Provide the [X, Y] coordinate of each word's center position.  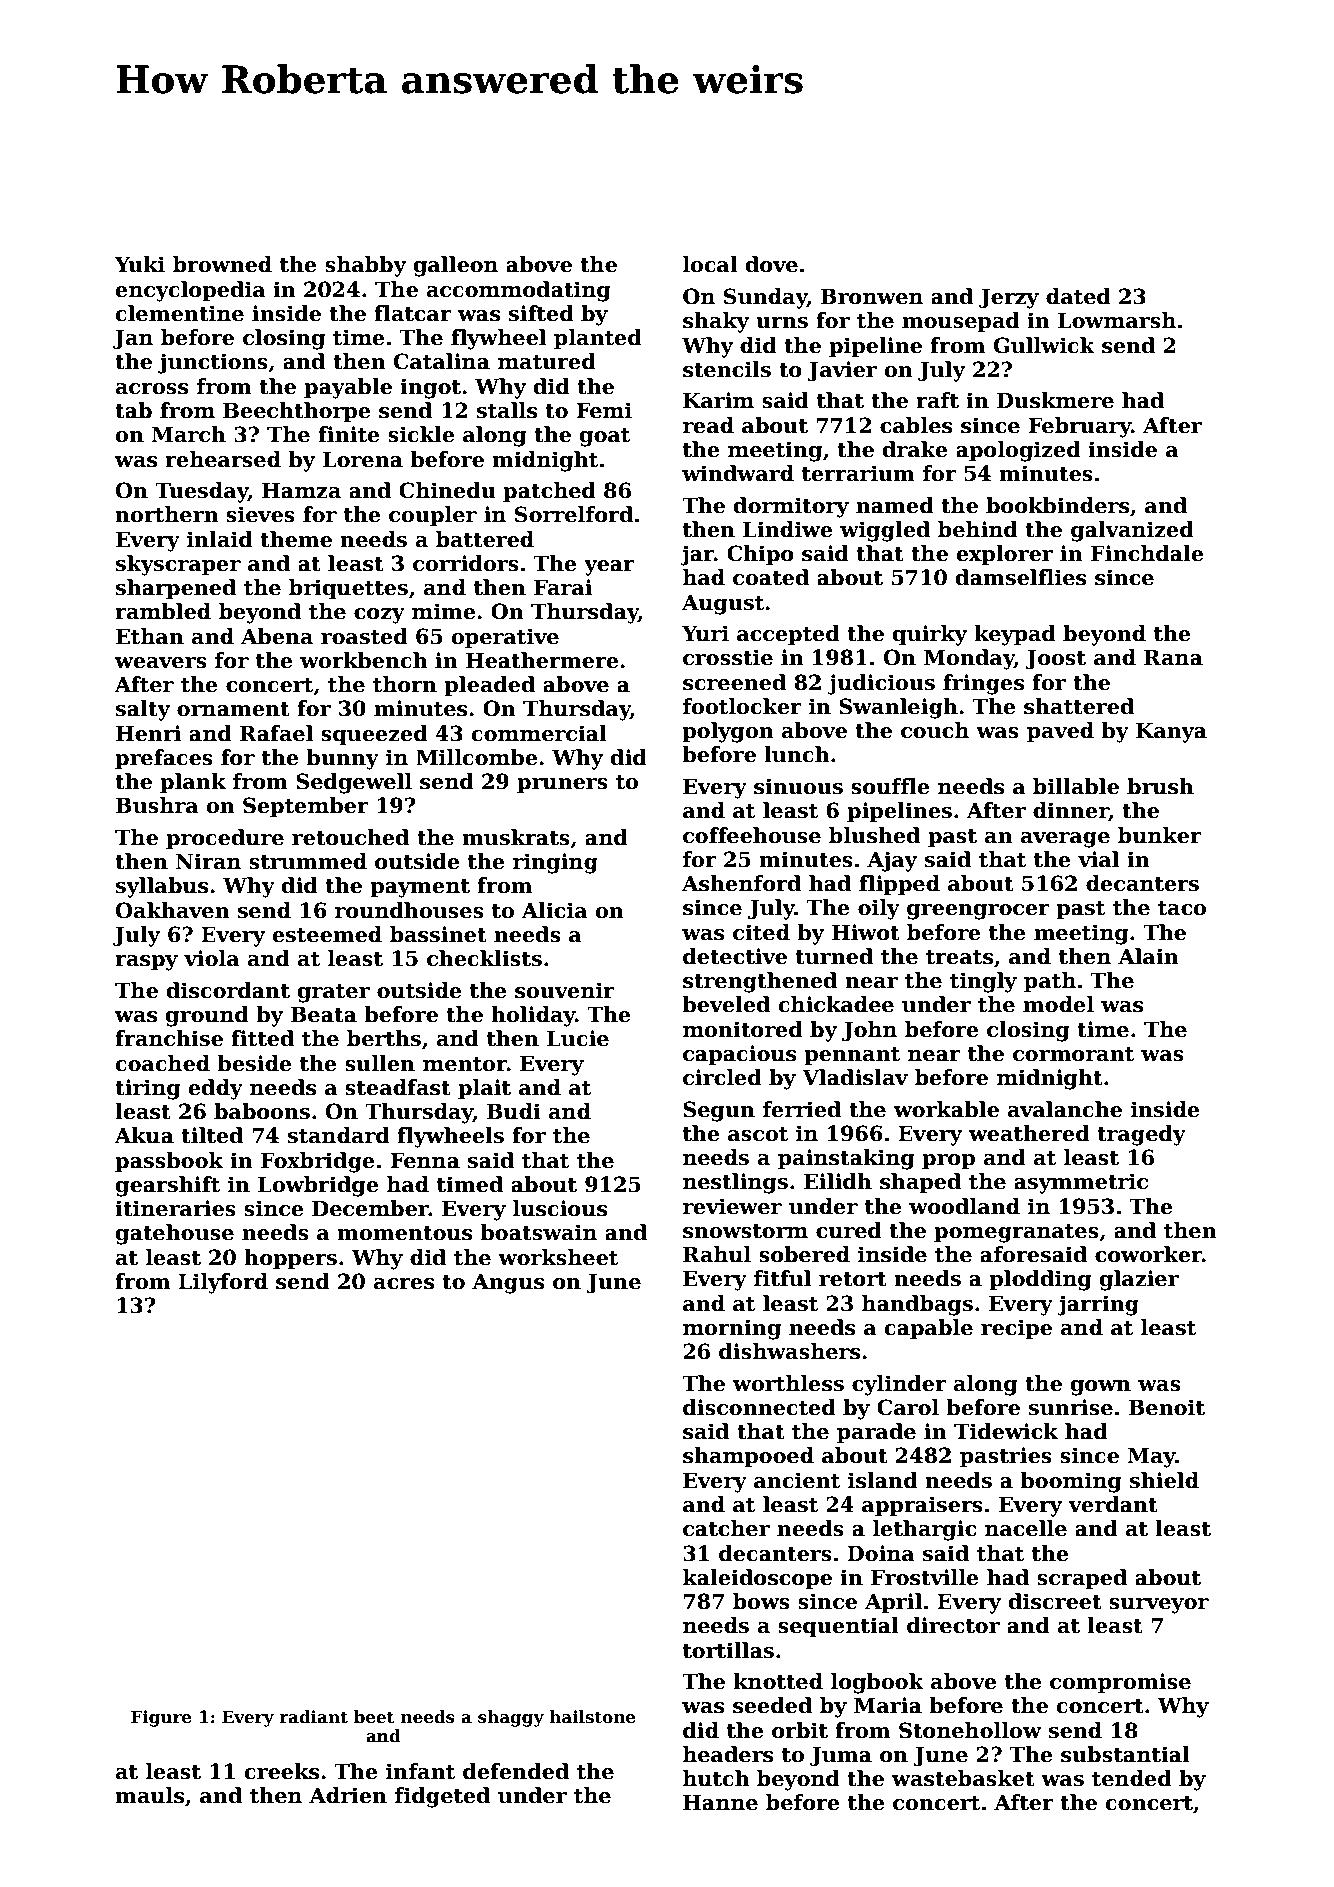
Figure [161, 1718]
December [370, 1208]
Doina [881, 1553]
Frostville [925, 1577]
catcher [726, 1528]
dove [772, 264]
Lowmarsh [1117, 320]
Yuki [139, 264]
